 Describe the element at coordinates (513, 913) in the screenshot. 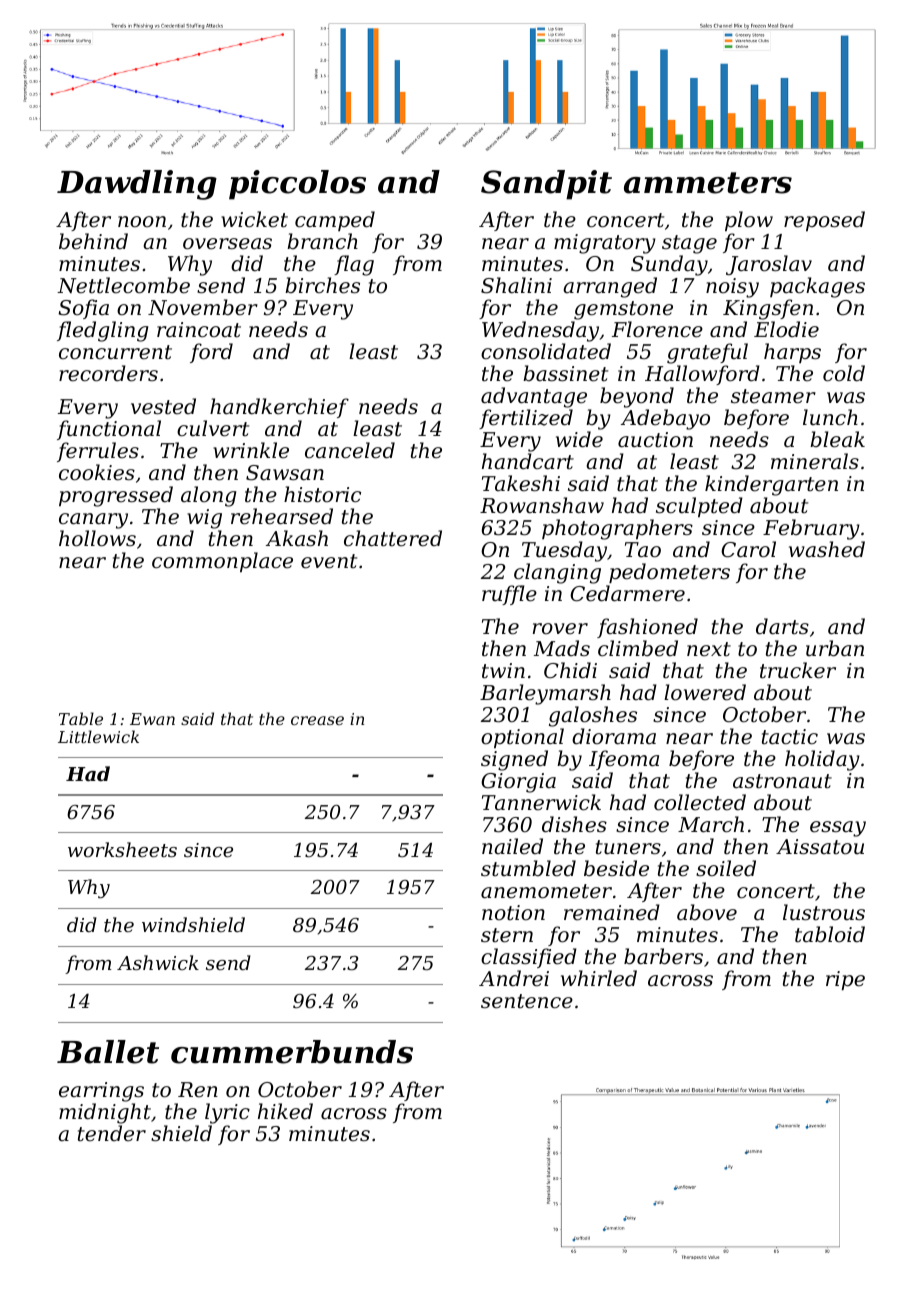

I see `notion` at that location.
